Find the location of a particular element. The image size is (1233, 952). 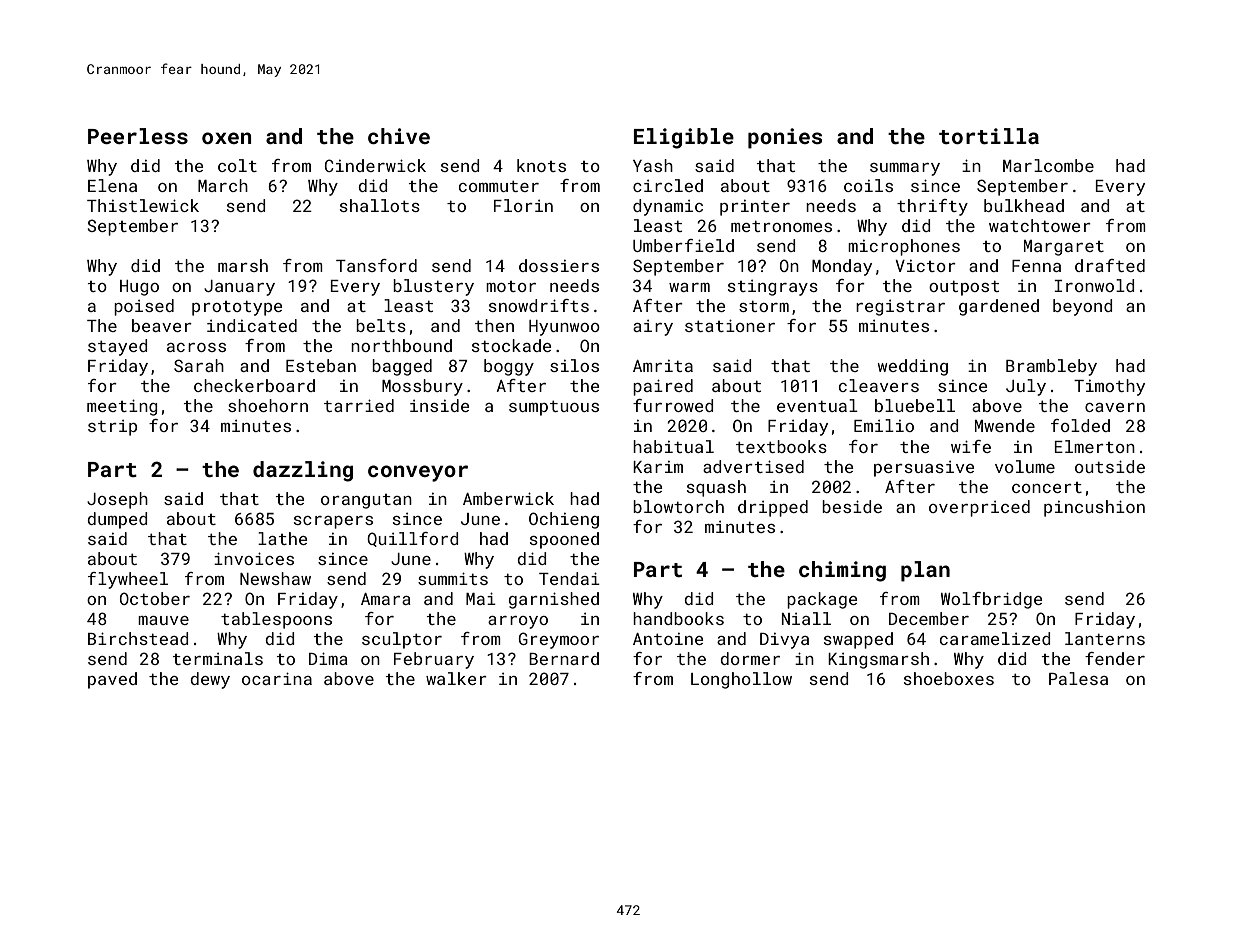

furrowed is located at coordinates (673, 405).
